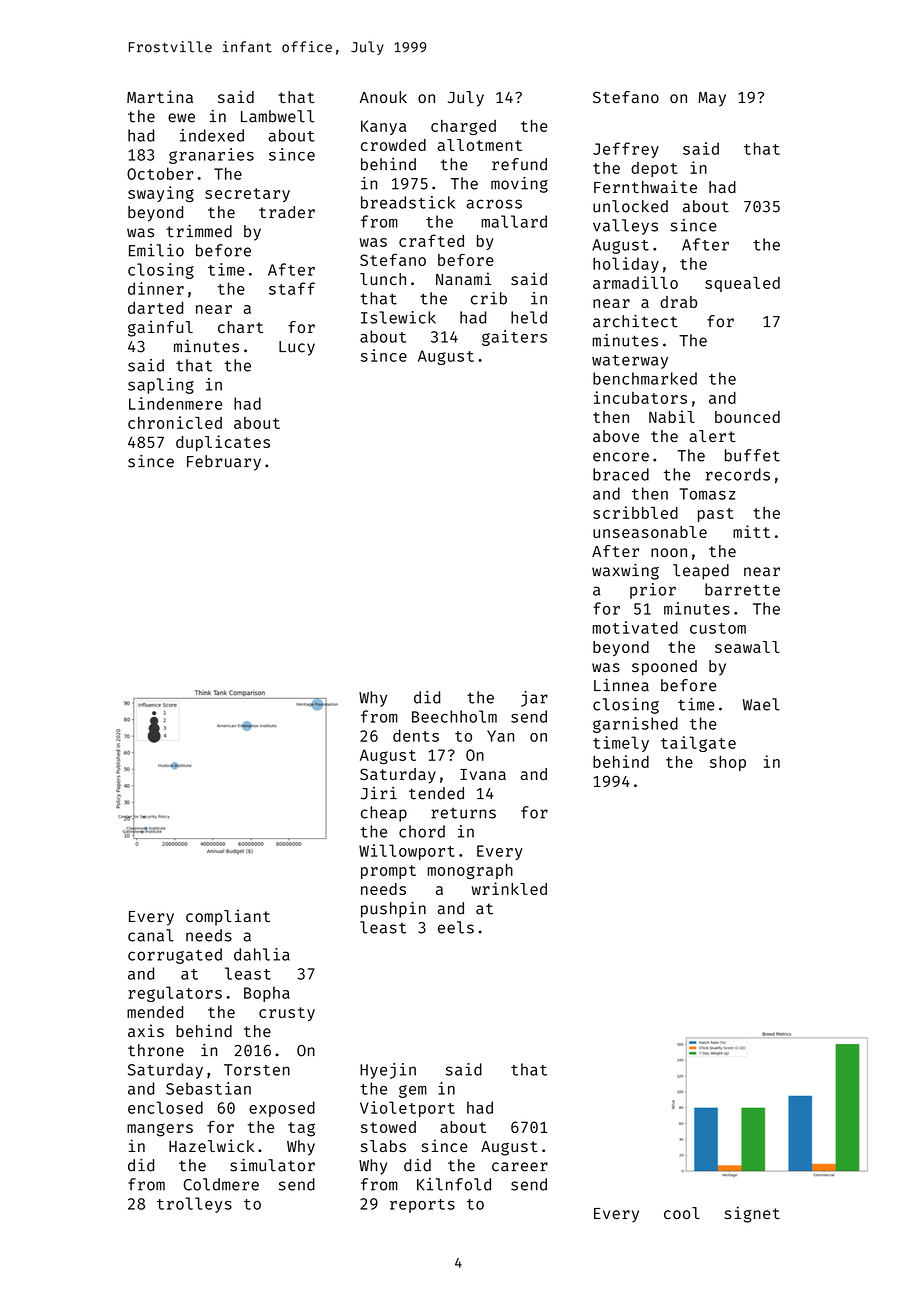 This page has width=908, height=1316. What do you see at coordinates (752, 1214) in the page?
I see `signet` at bounding box center [752, 1214].
